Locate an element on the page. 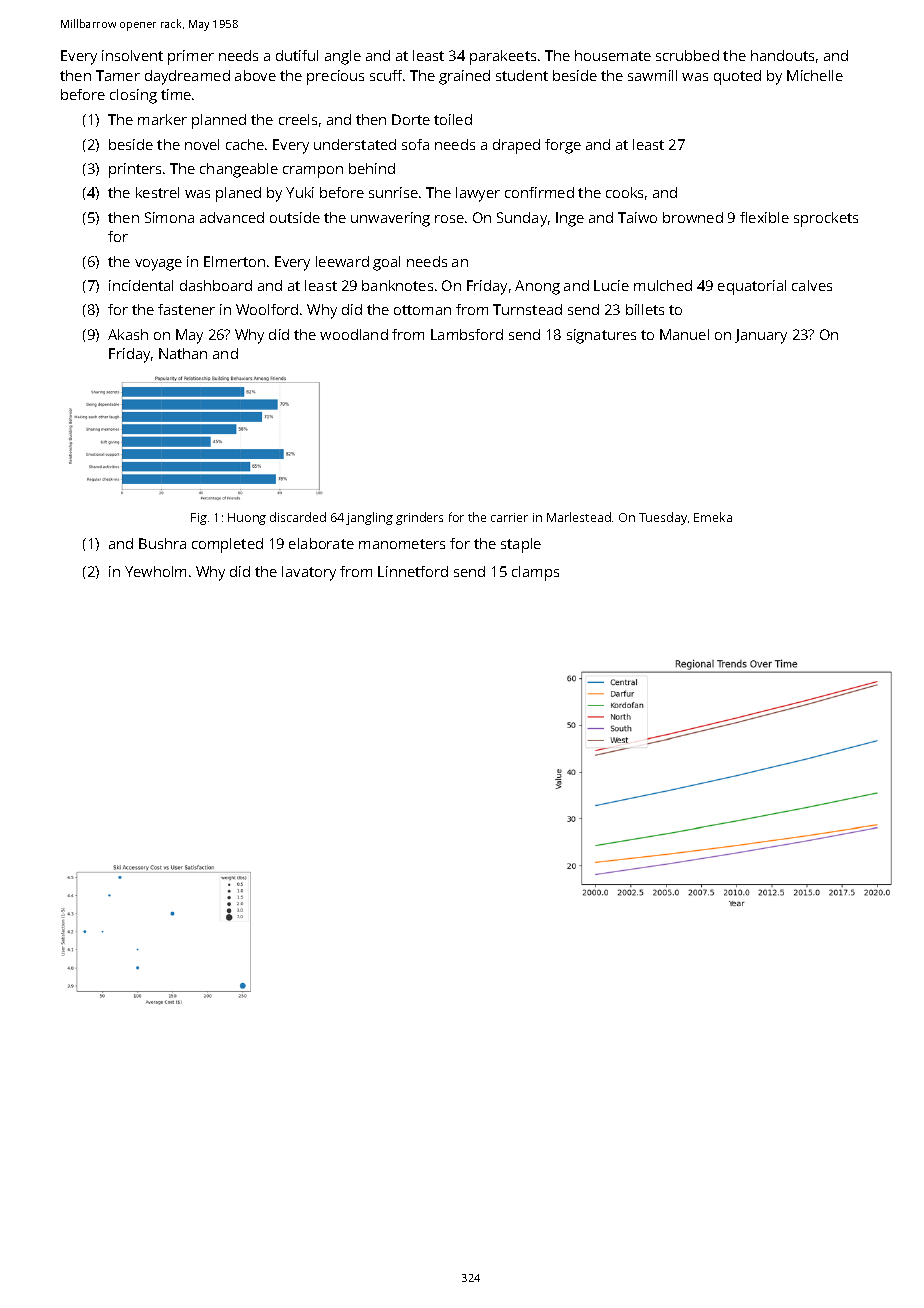 The height and width of the document is (1308, 924). Akash is located at coordinates (128, 334).
